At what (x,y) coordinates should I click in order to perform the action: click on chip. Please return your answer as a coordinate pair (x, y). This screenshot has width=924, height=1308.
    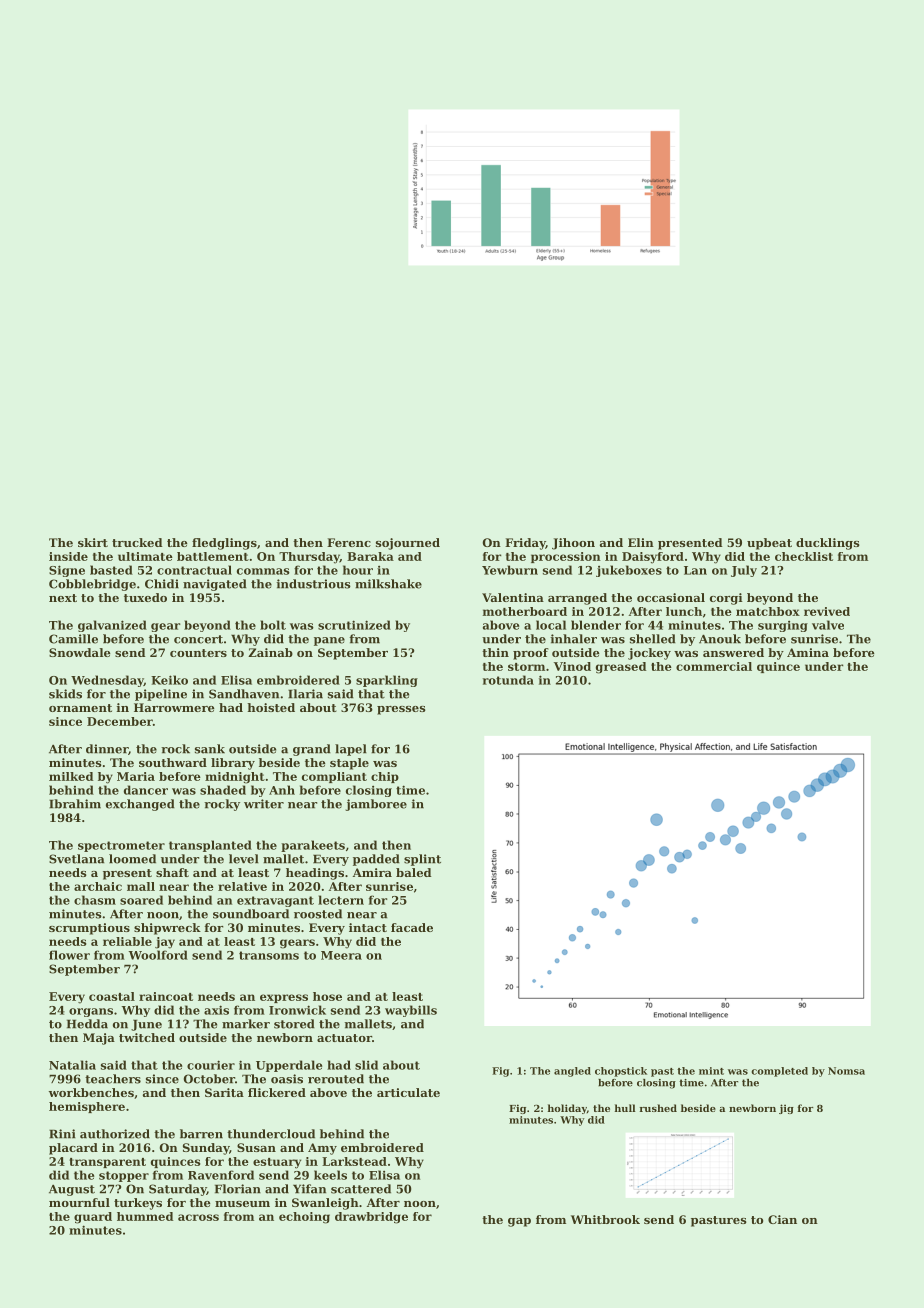
    Looking at the image, I should click on (385, 777).
